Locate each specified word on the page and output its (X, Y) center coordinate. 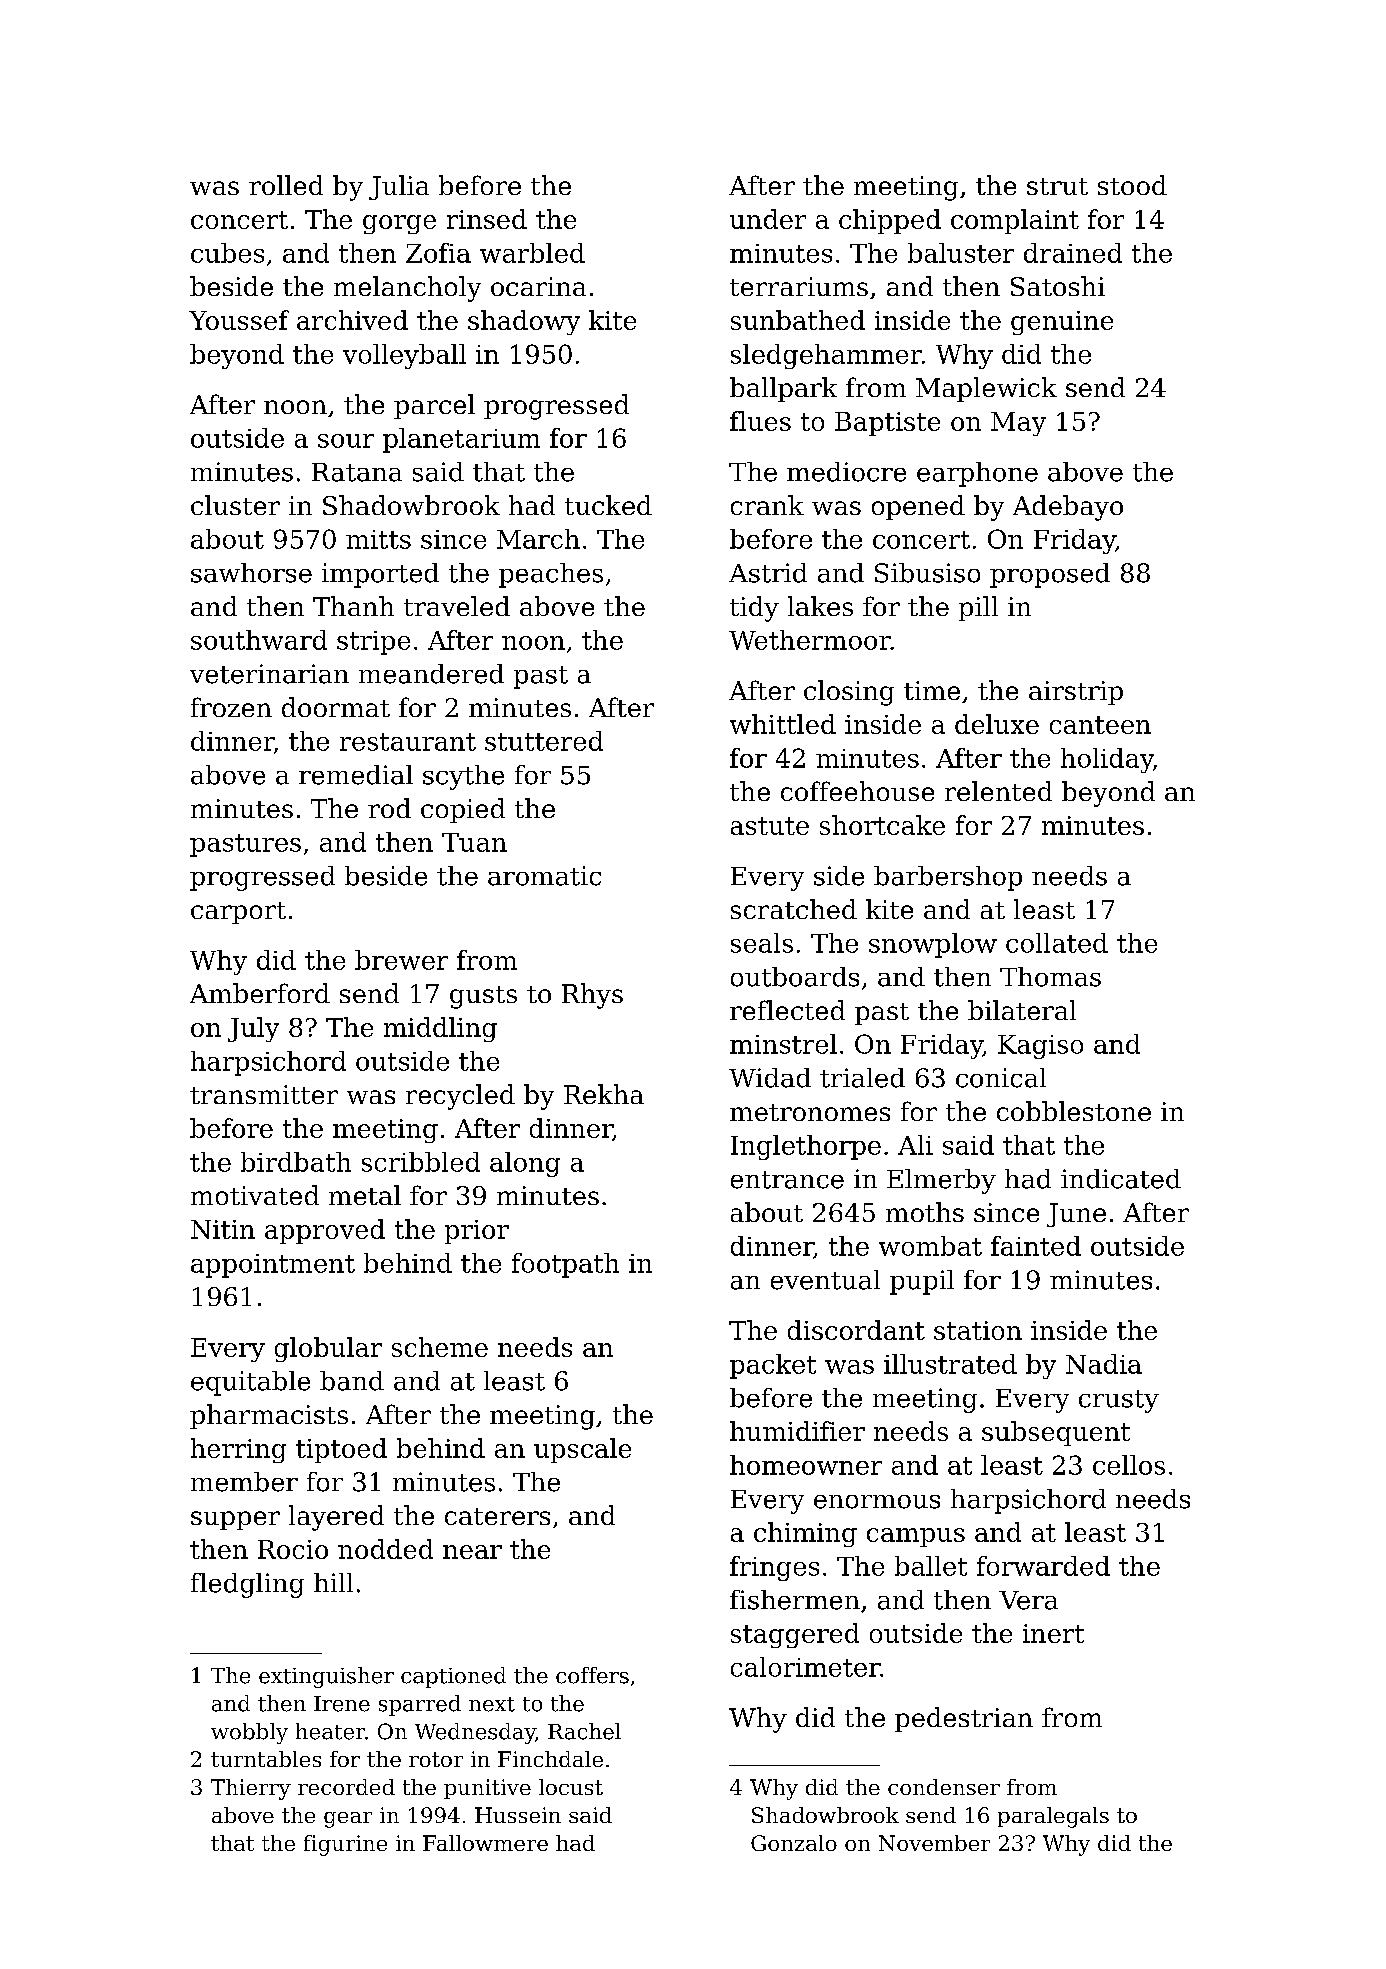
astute (770, 826)
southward (259, 640)
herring (238, 1450)
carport (238, 913)
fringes (774, 1568)
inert (1053, 1633)
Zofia (438, 253)
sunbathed (798, 320)
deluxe (997, 724)
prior (477, 1232)
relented (998, 791)
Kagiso (1040, 1047)
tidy (754, 609)
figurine (345, 1845)
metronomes (810, 1112)
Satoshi (1058, 286)
